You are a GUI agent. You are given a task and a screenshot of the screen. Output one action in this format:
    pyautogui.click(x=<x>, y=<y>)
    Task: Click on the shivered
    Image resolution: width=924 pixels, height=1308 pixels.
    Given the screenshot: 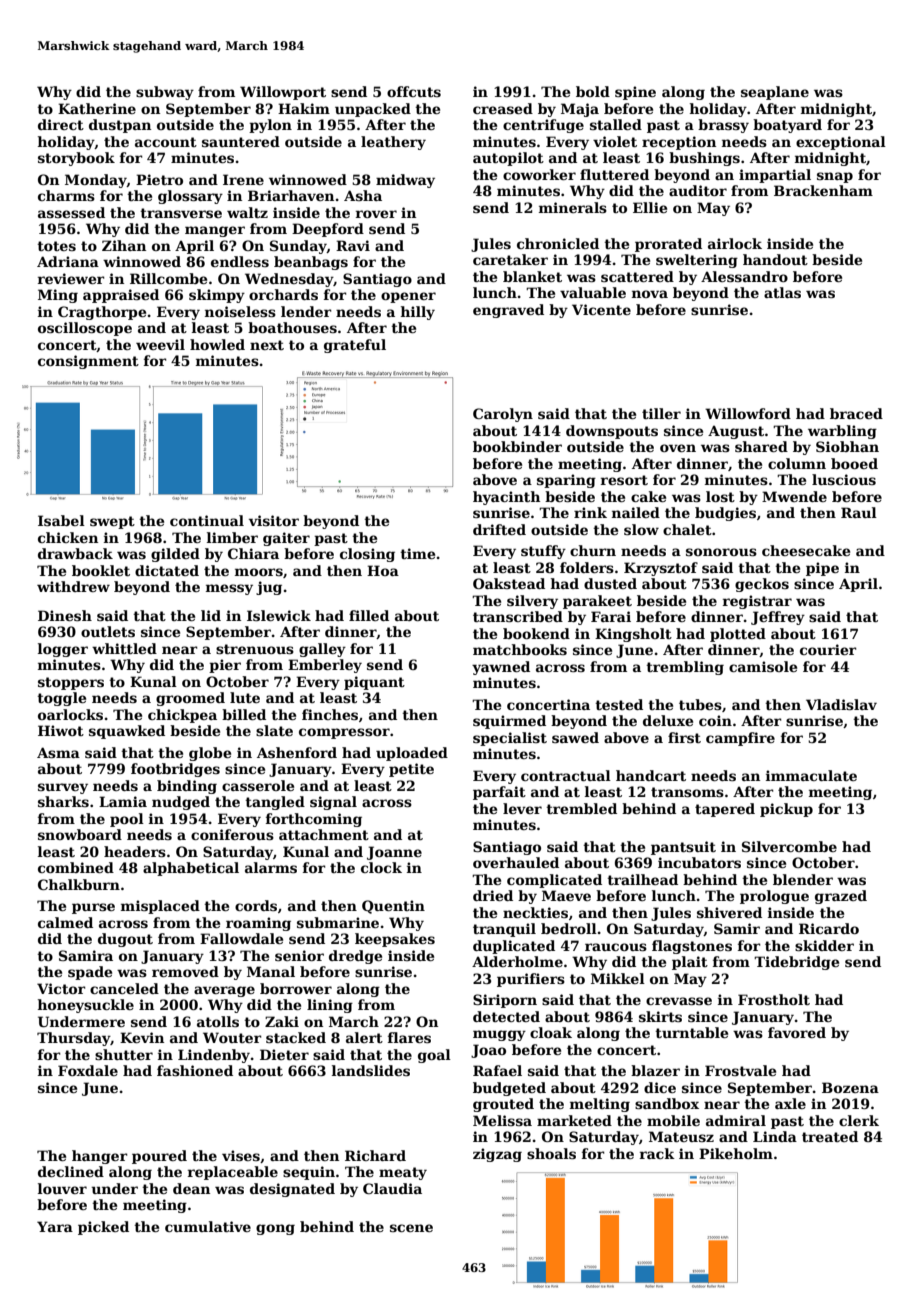 What is the action you would take?
    pyautogui.click(x=729, y=912)
